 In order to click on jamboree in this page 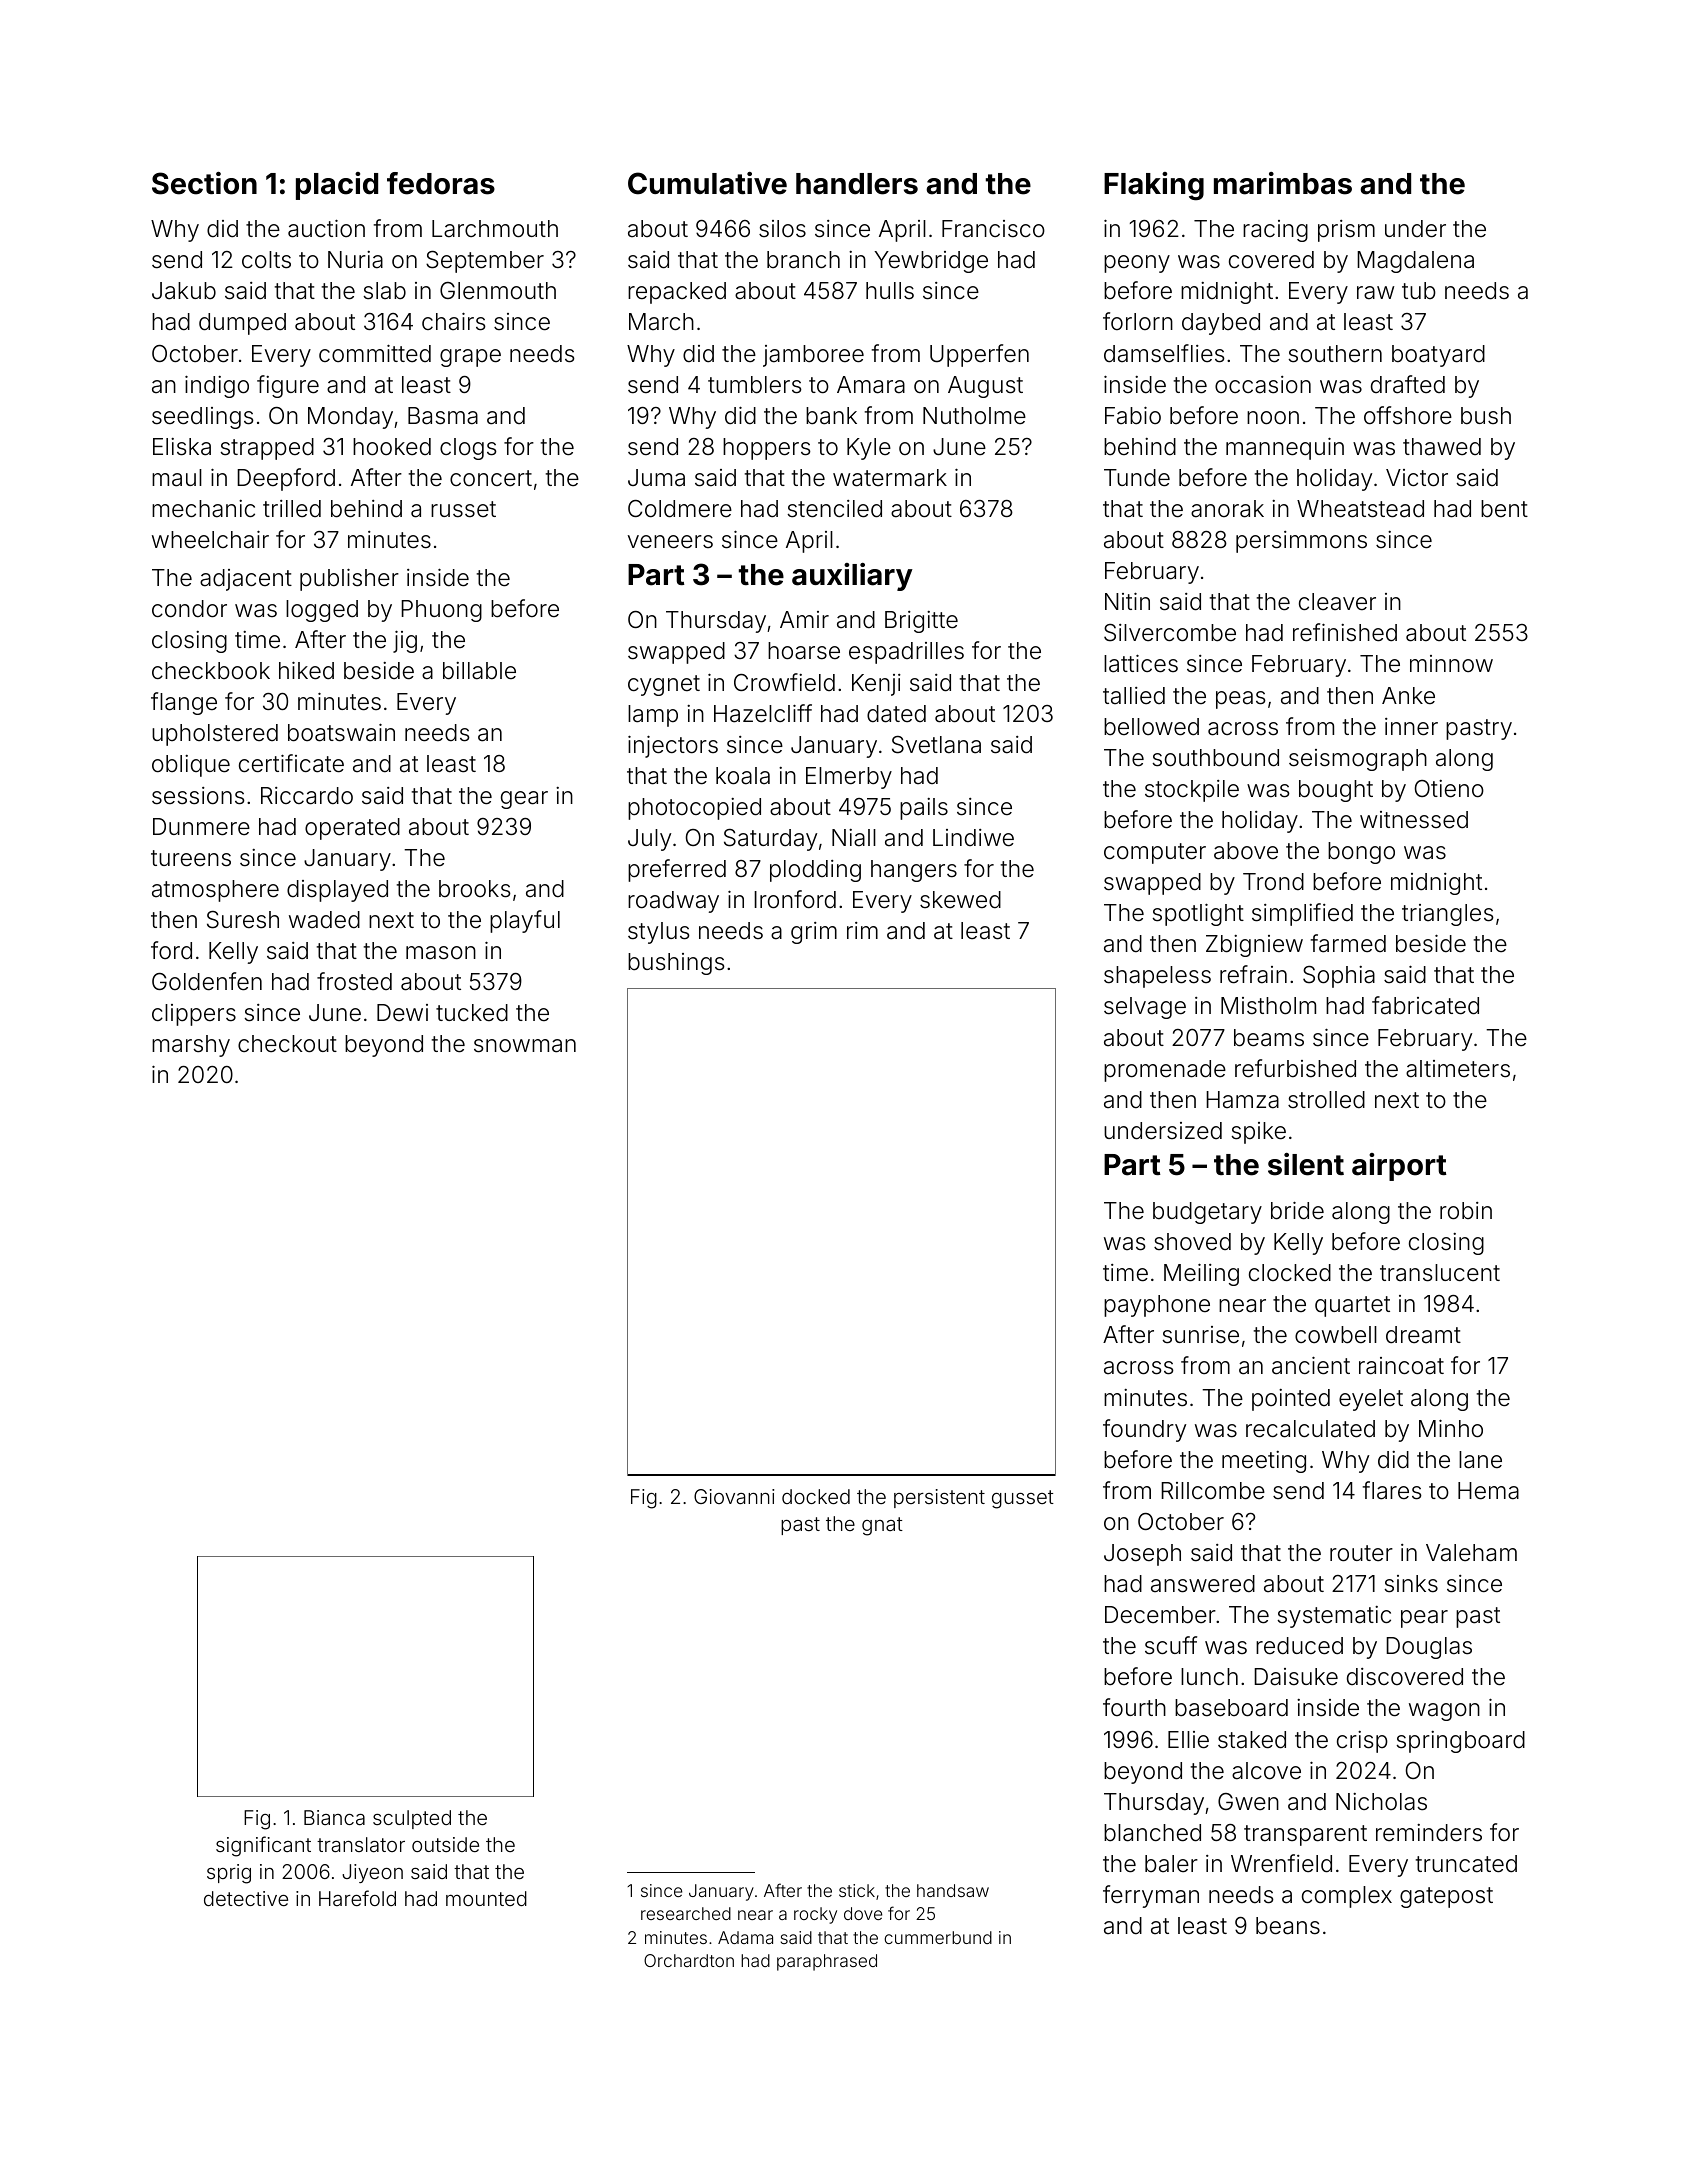, I will do `click(813, 356)`.
